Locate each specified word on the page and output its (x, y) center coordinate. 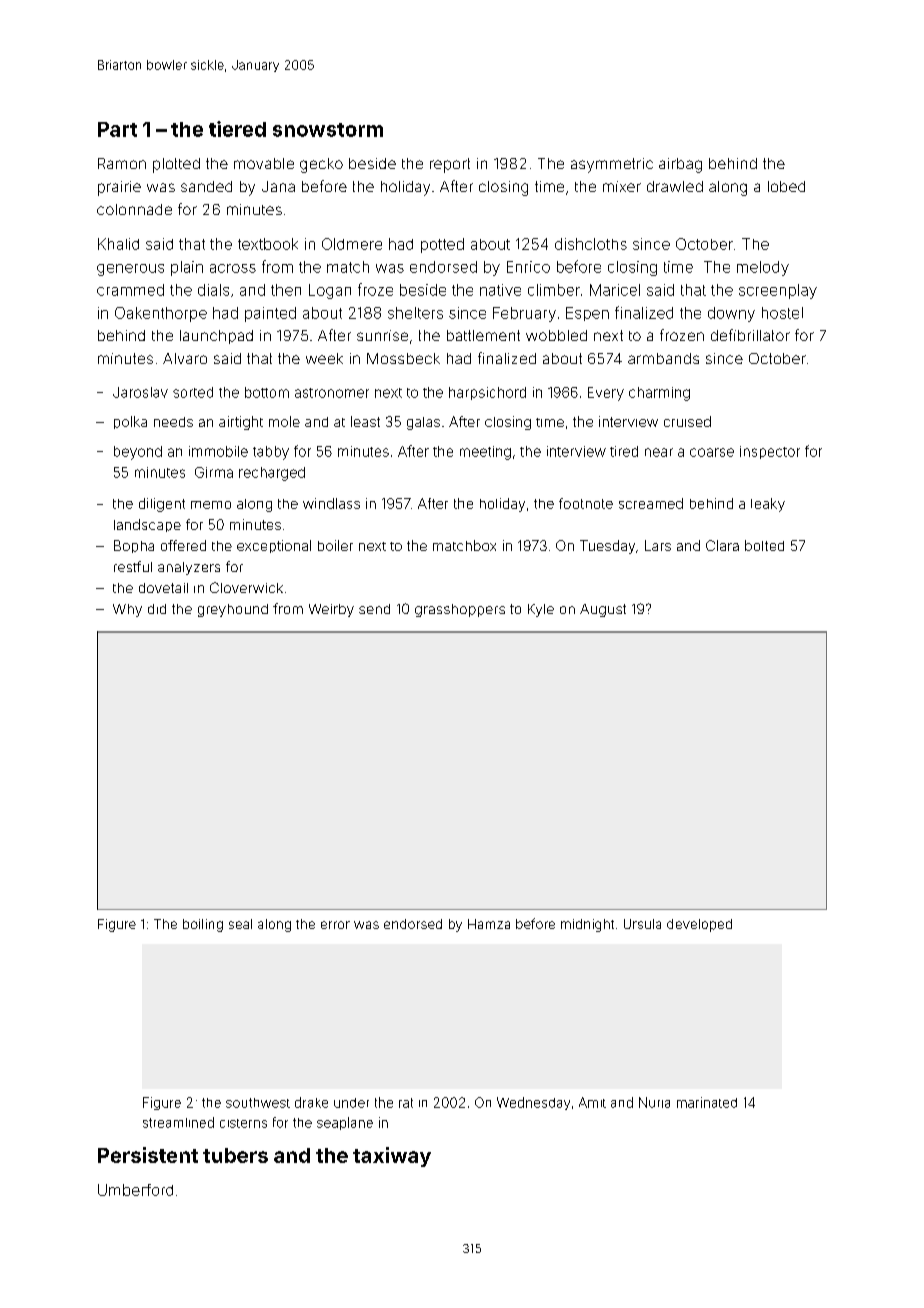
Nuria (654, 1102)
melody (763, 268)
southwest (258, 1103)
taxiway (392, 1157)
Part (117, 129)
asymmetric (612, 165)
